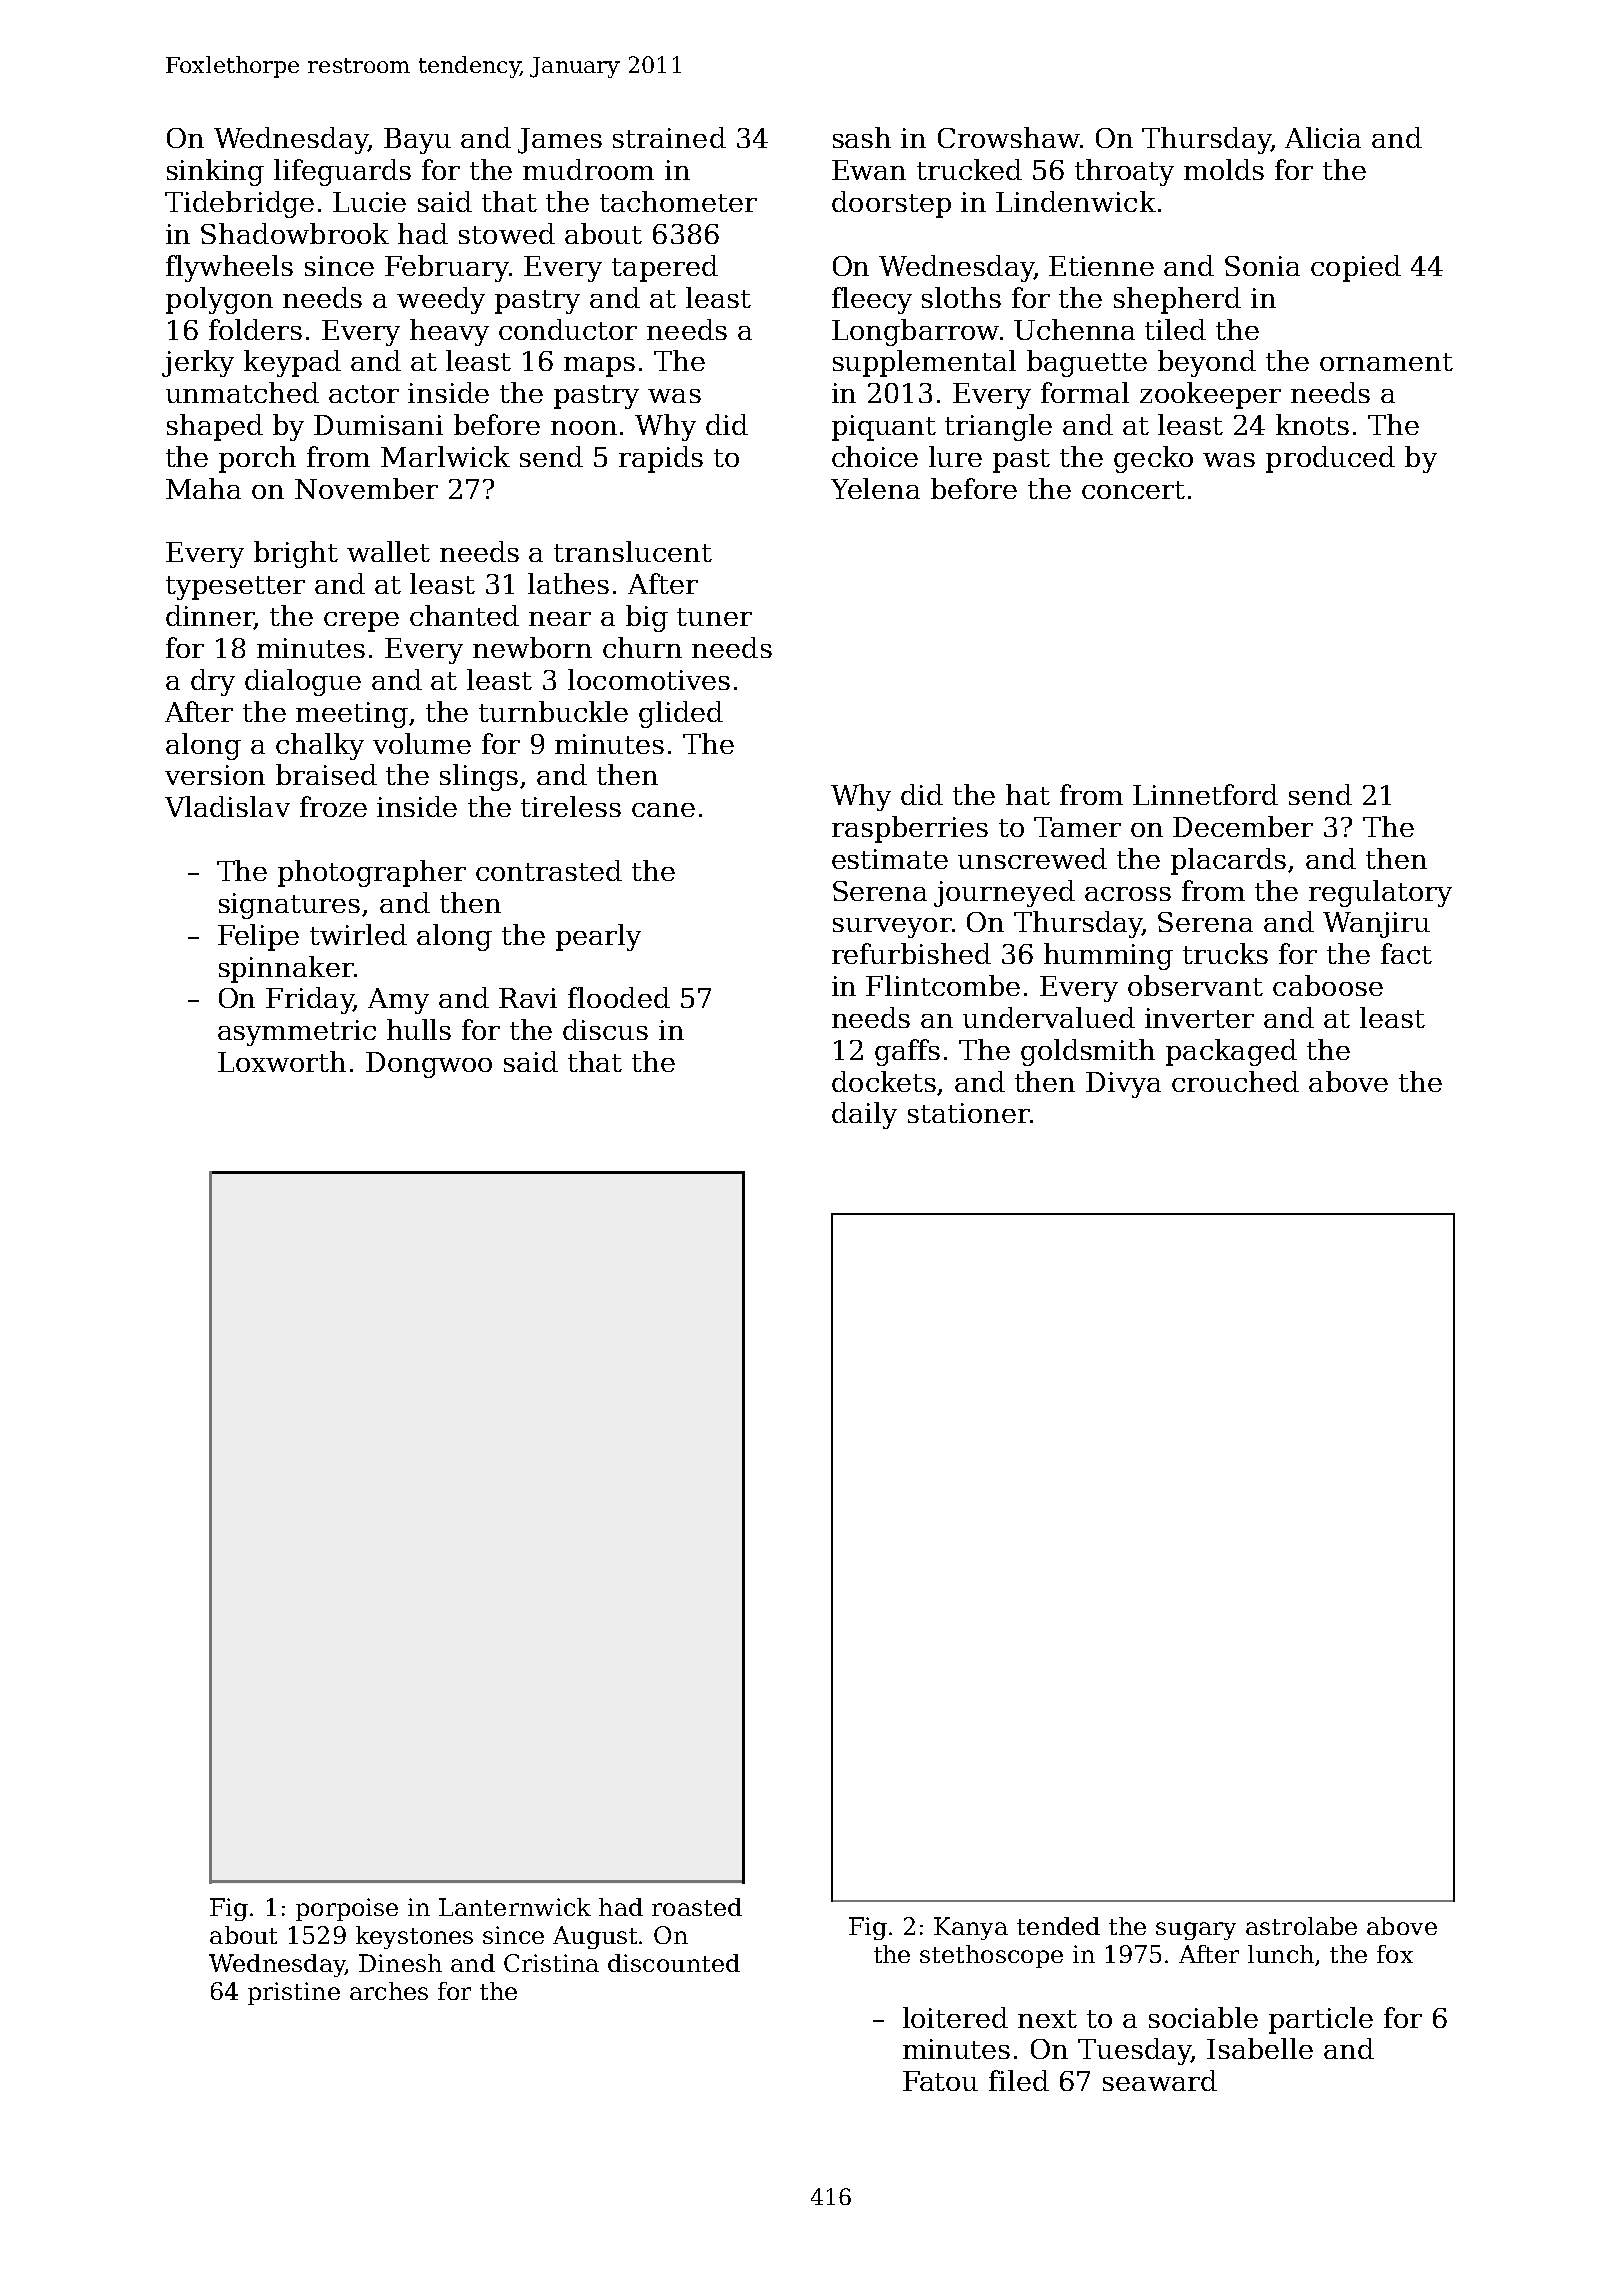 Image resolution: width=1620 pixels, height=2292 pixels. Describe the element at coordinates (674, 1963) in the document. I see `discounted` at that location.
